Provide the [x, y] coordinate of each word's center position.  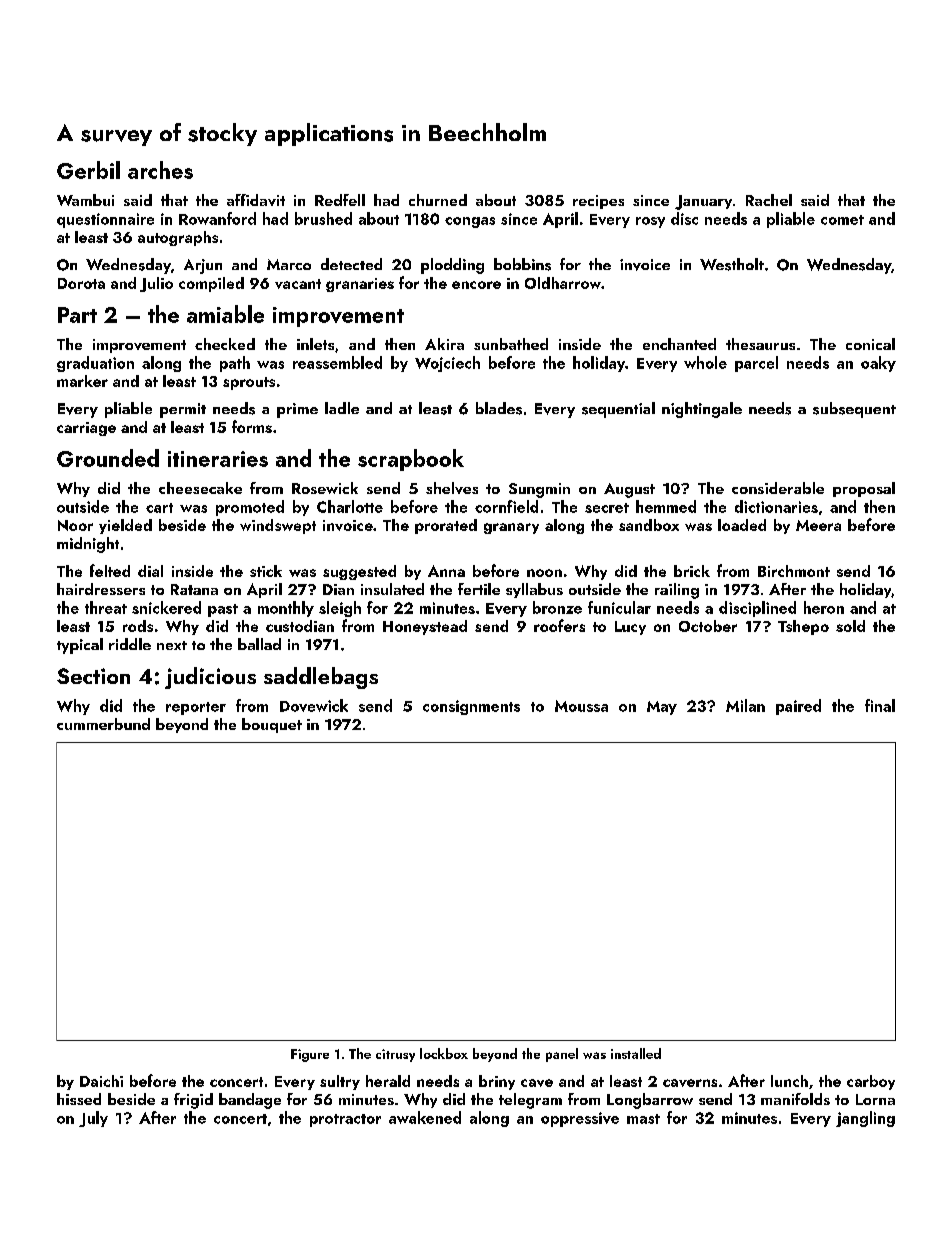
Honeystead [425, 627]
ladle [342, 408]
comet [842, 220]
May [662, 708]
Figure [310, 1055]
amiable [225, 314]
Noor [75, 525]
